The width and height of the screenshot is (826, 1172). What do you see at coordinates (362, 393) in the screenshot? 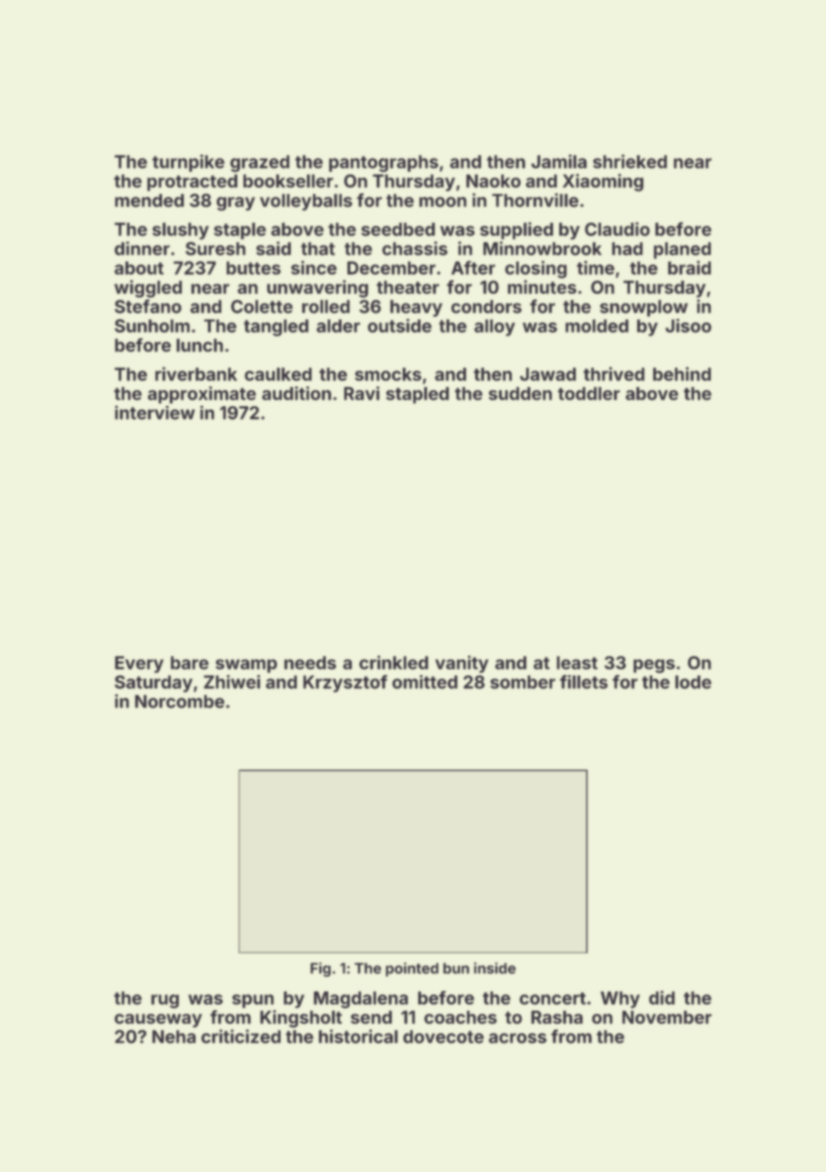
I see `Ravi` at bounding box center [362, 393].
